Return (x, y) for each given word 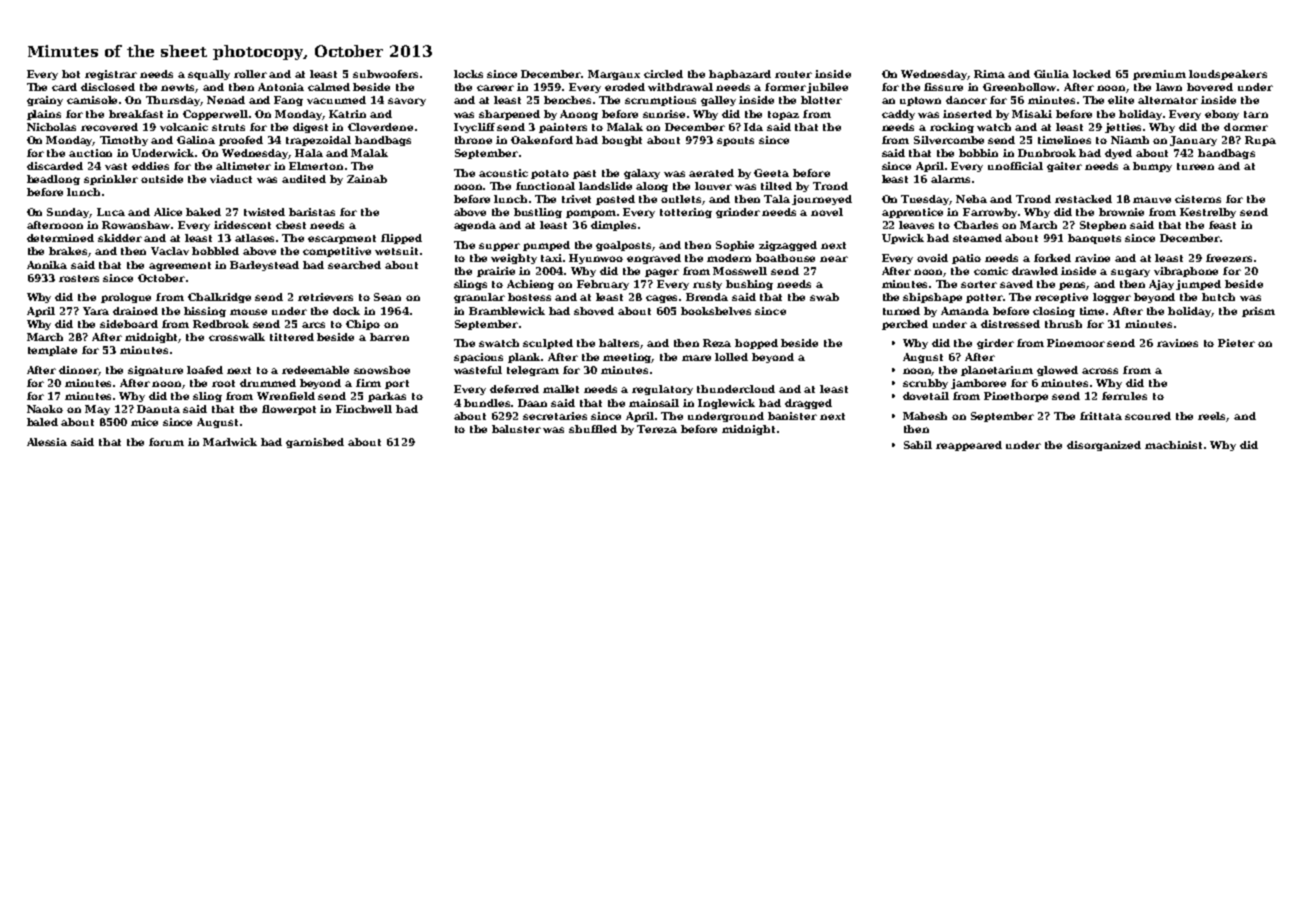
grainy (45, 101)
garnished (315, 443)
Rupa (1260, 141)
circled (663, 74)
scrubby (925, 384)
